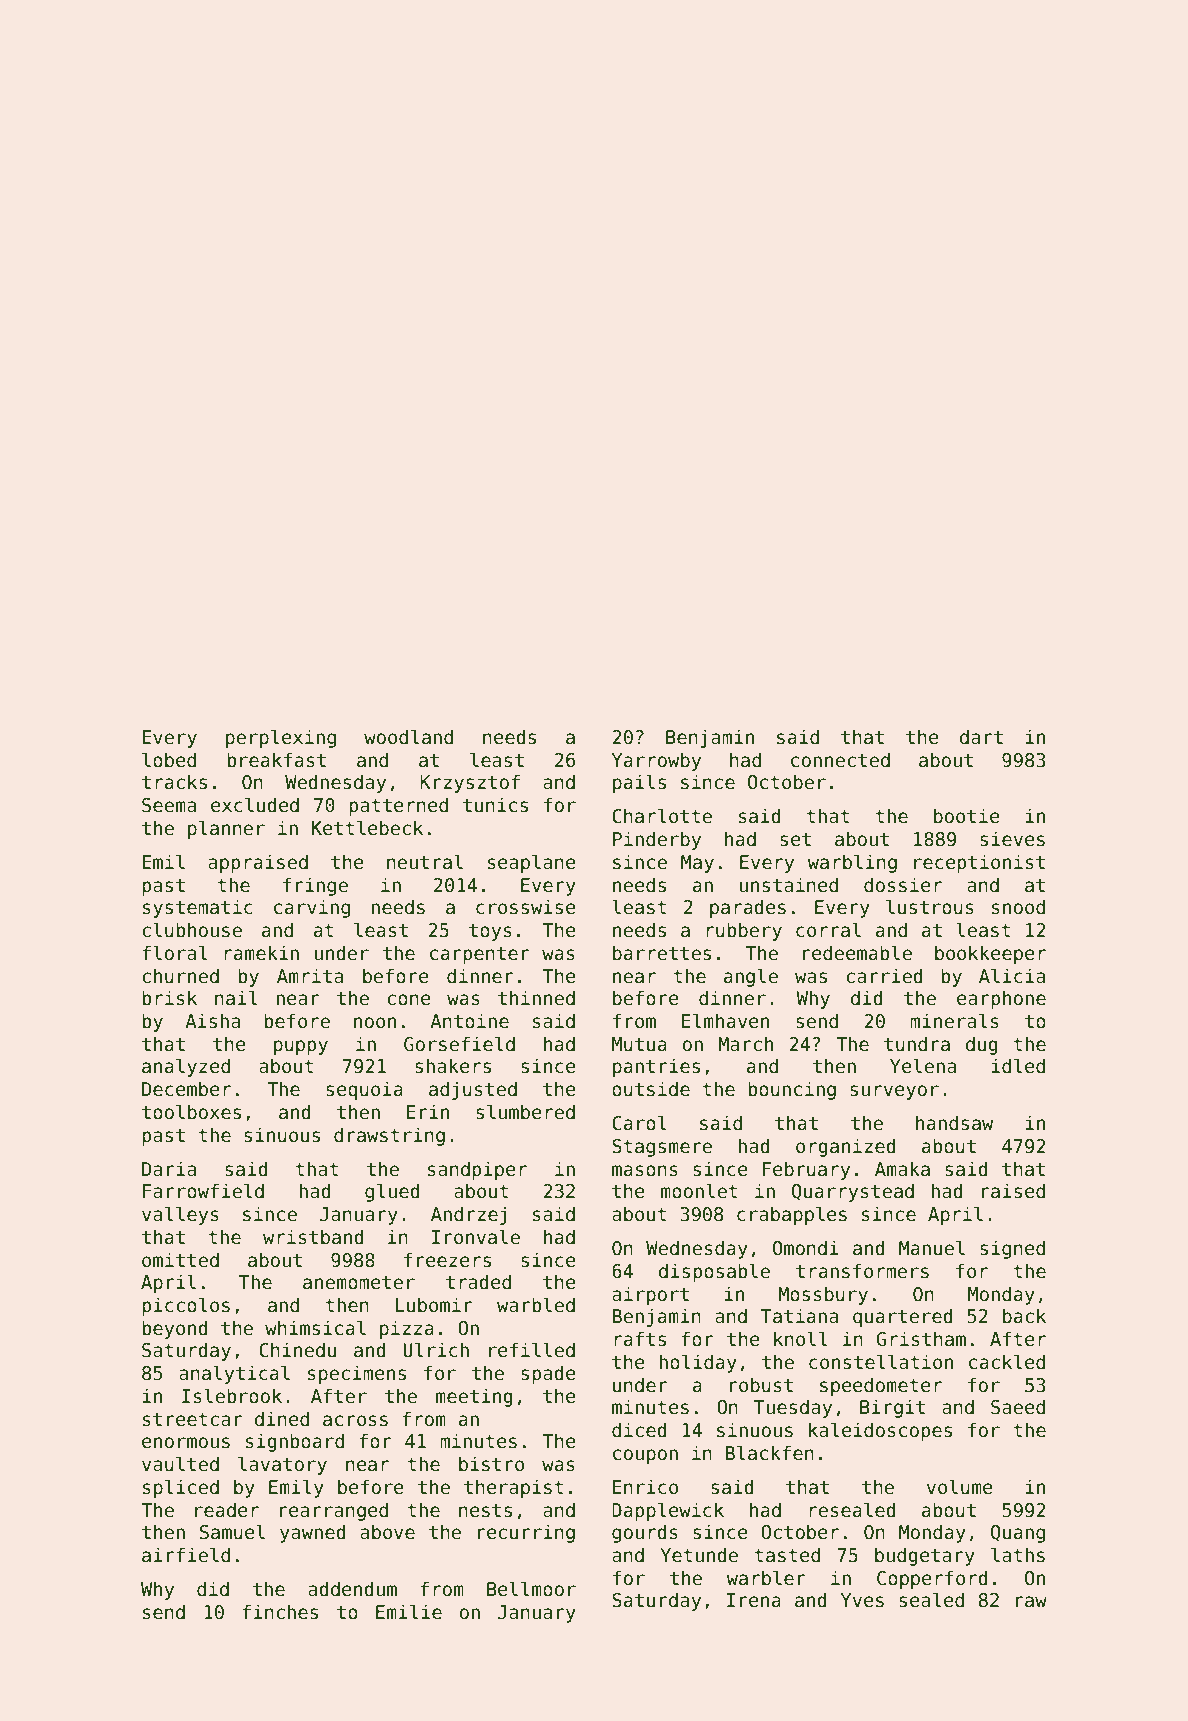 The image size is (1188, 1721). What do you see at coordinates (639, 1430) in the screenshot?
I see `diced` at bounding box center [639, 1430].
